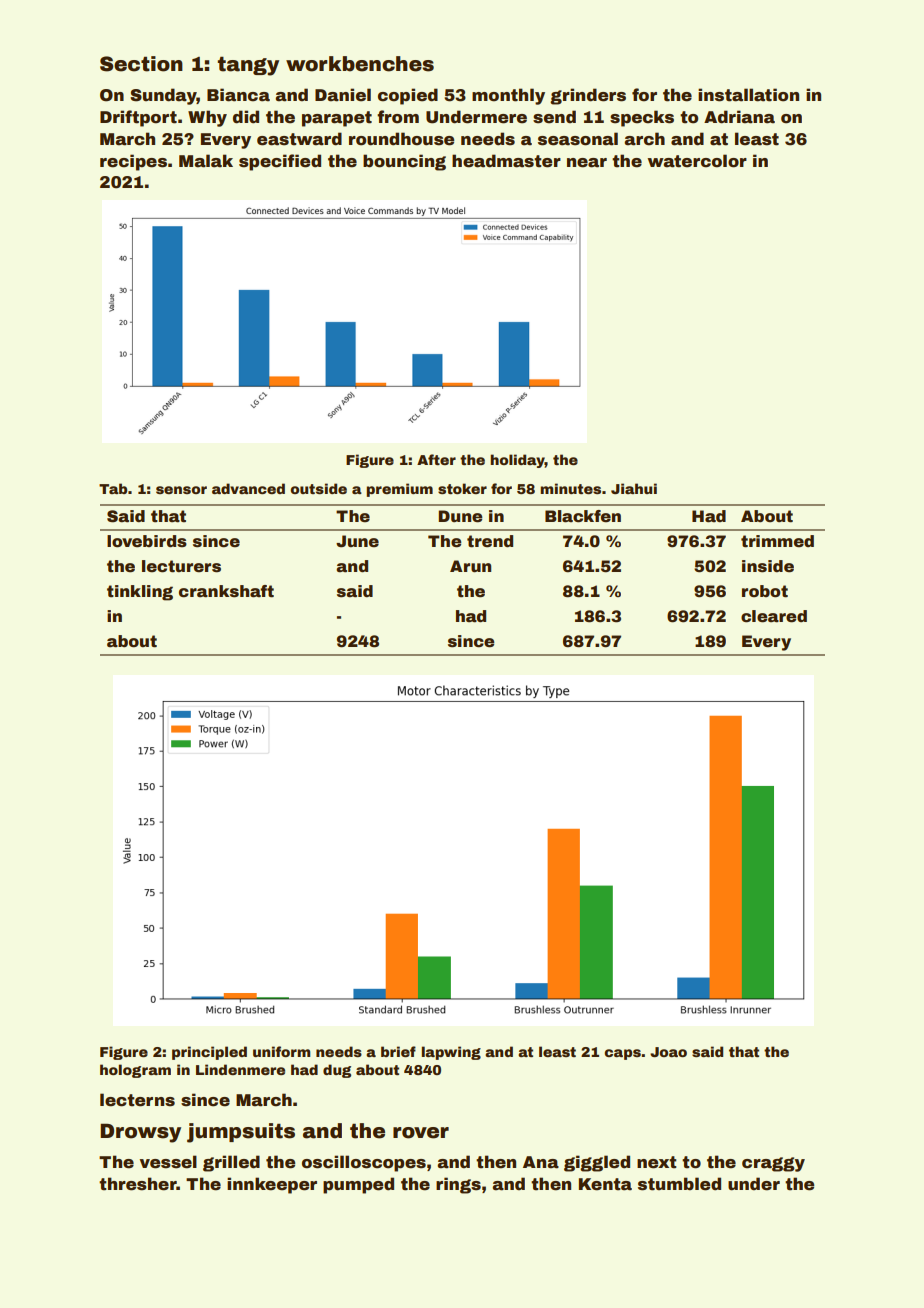 This document has height=1308, width=924. I want to click on tinkling, so click(140, 593).
